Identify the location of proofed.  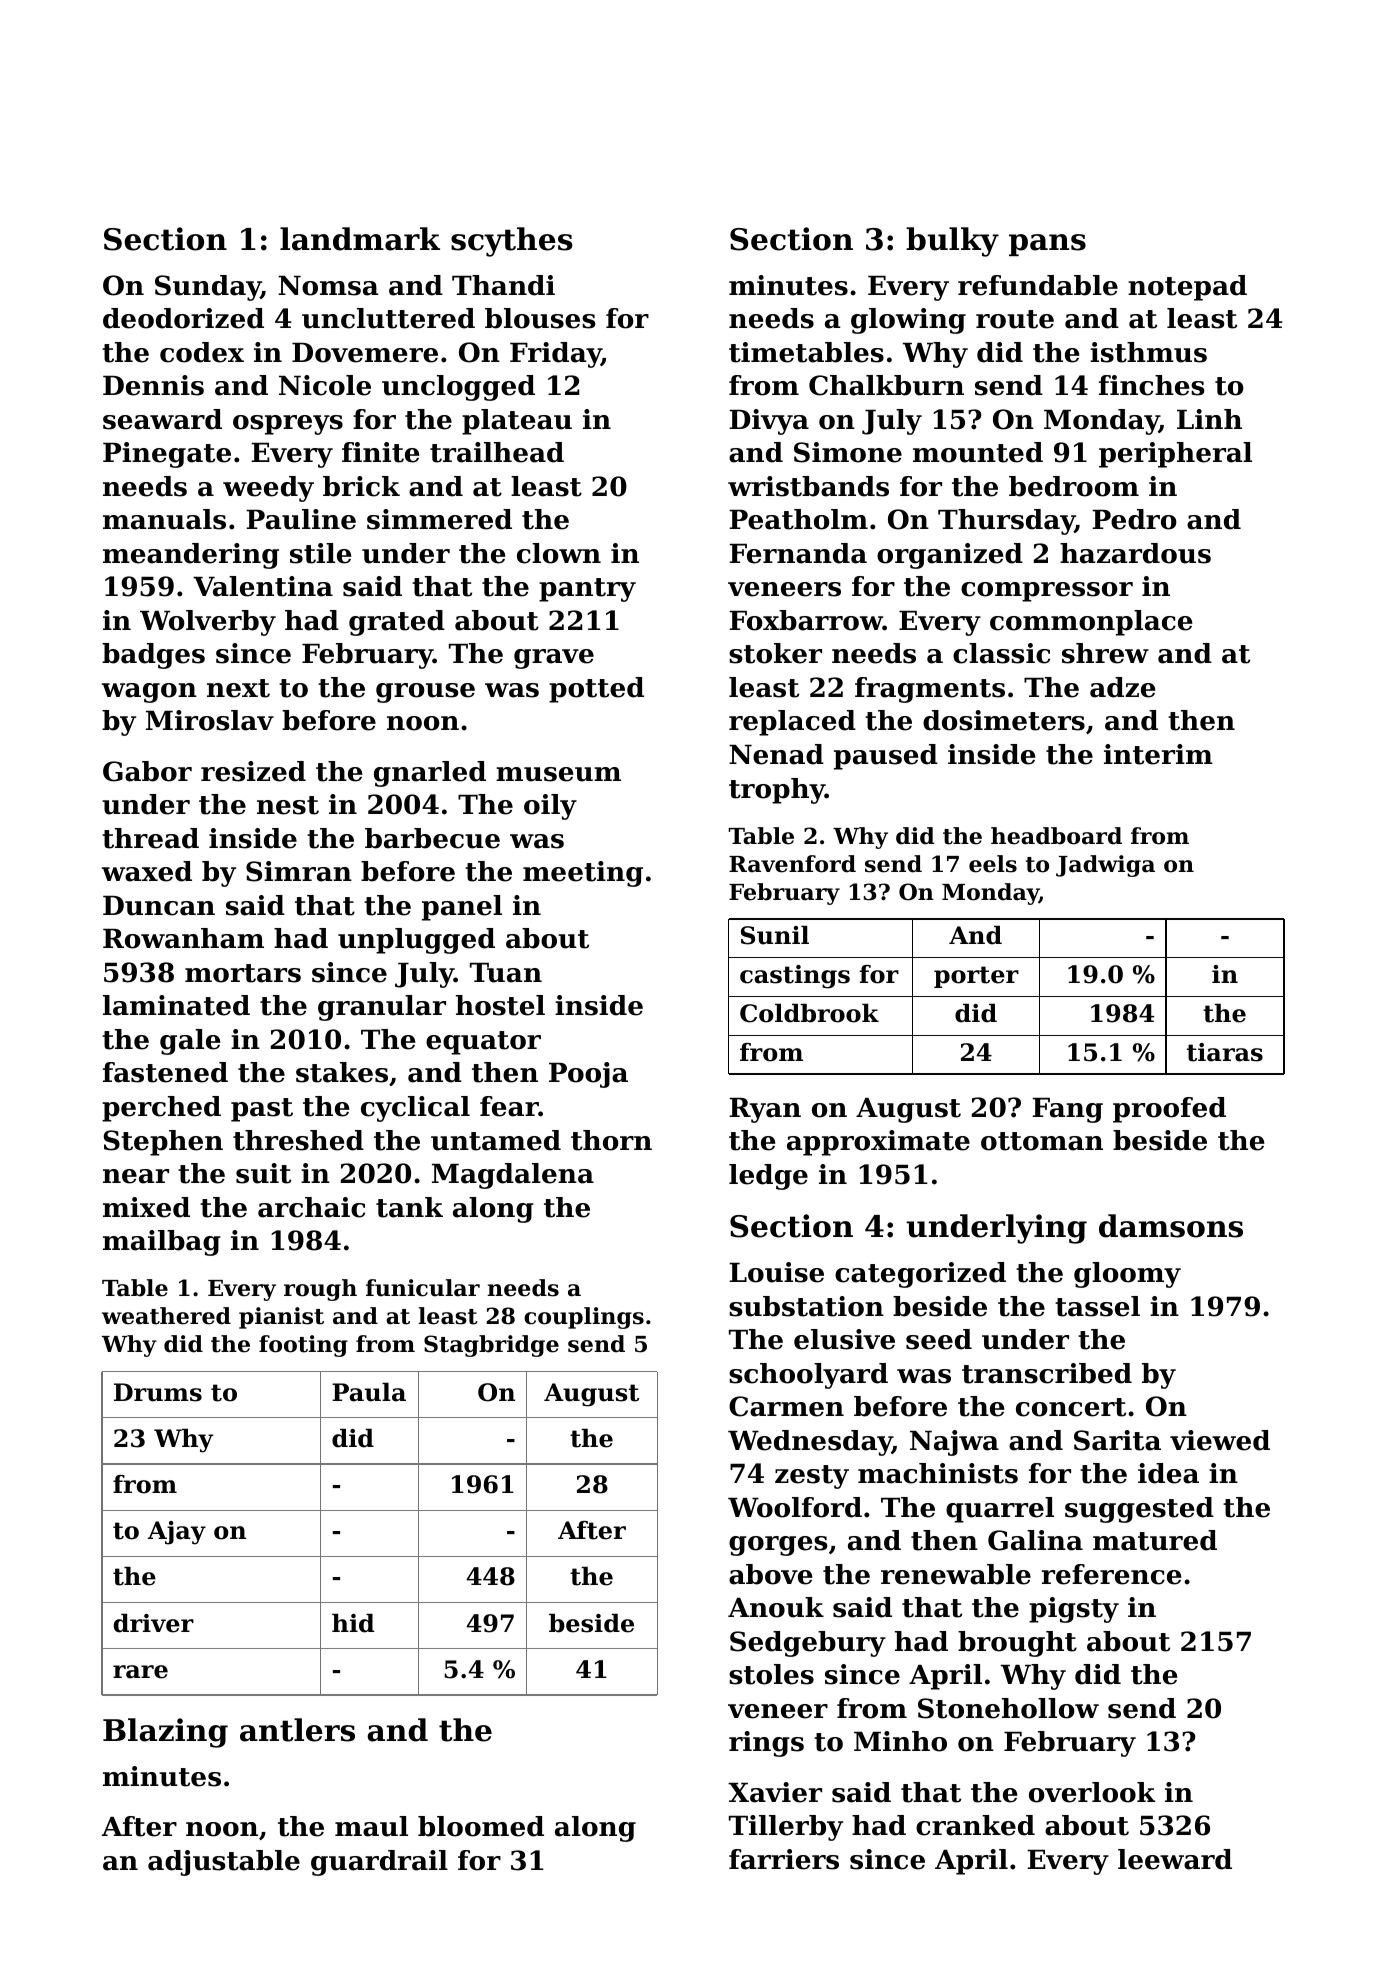
(1169, 1110).
